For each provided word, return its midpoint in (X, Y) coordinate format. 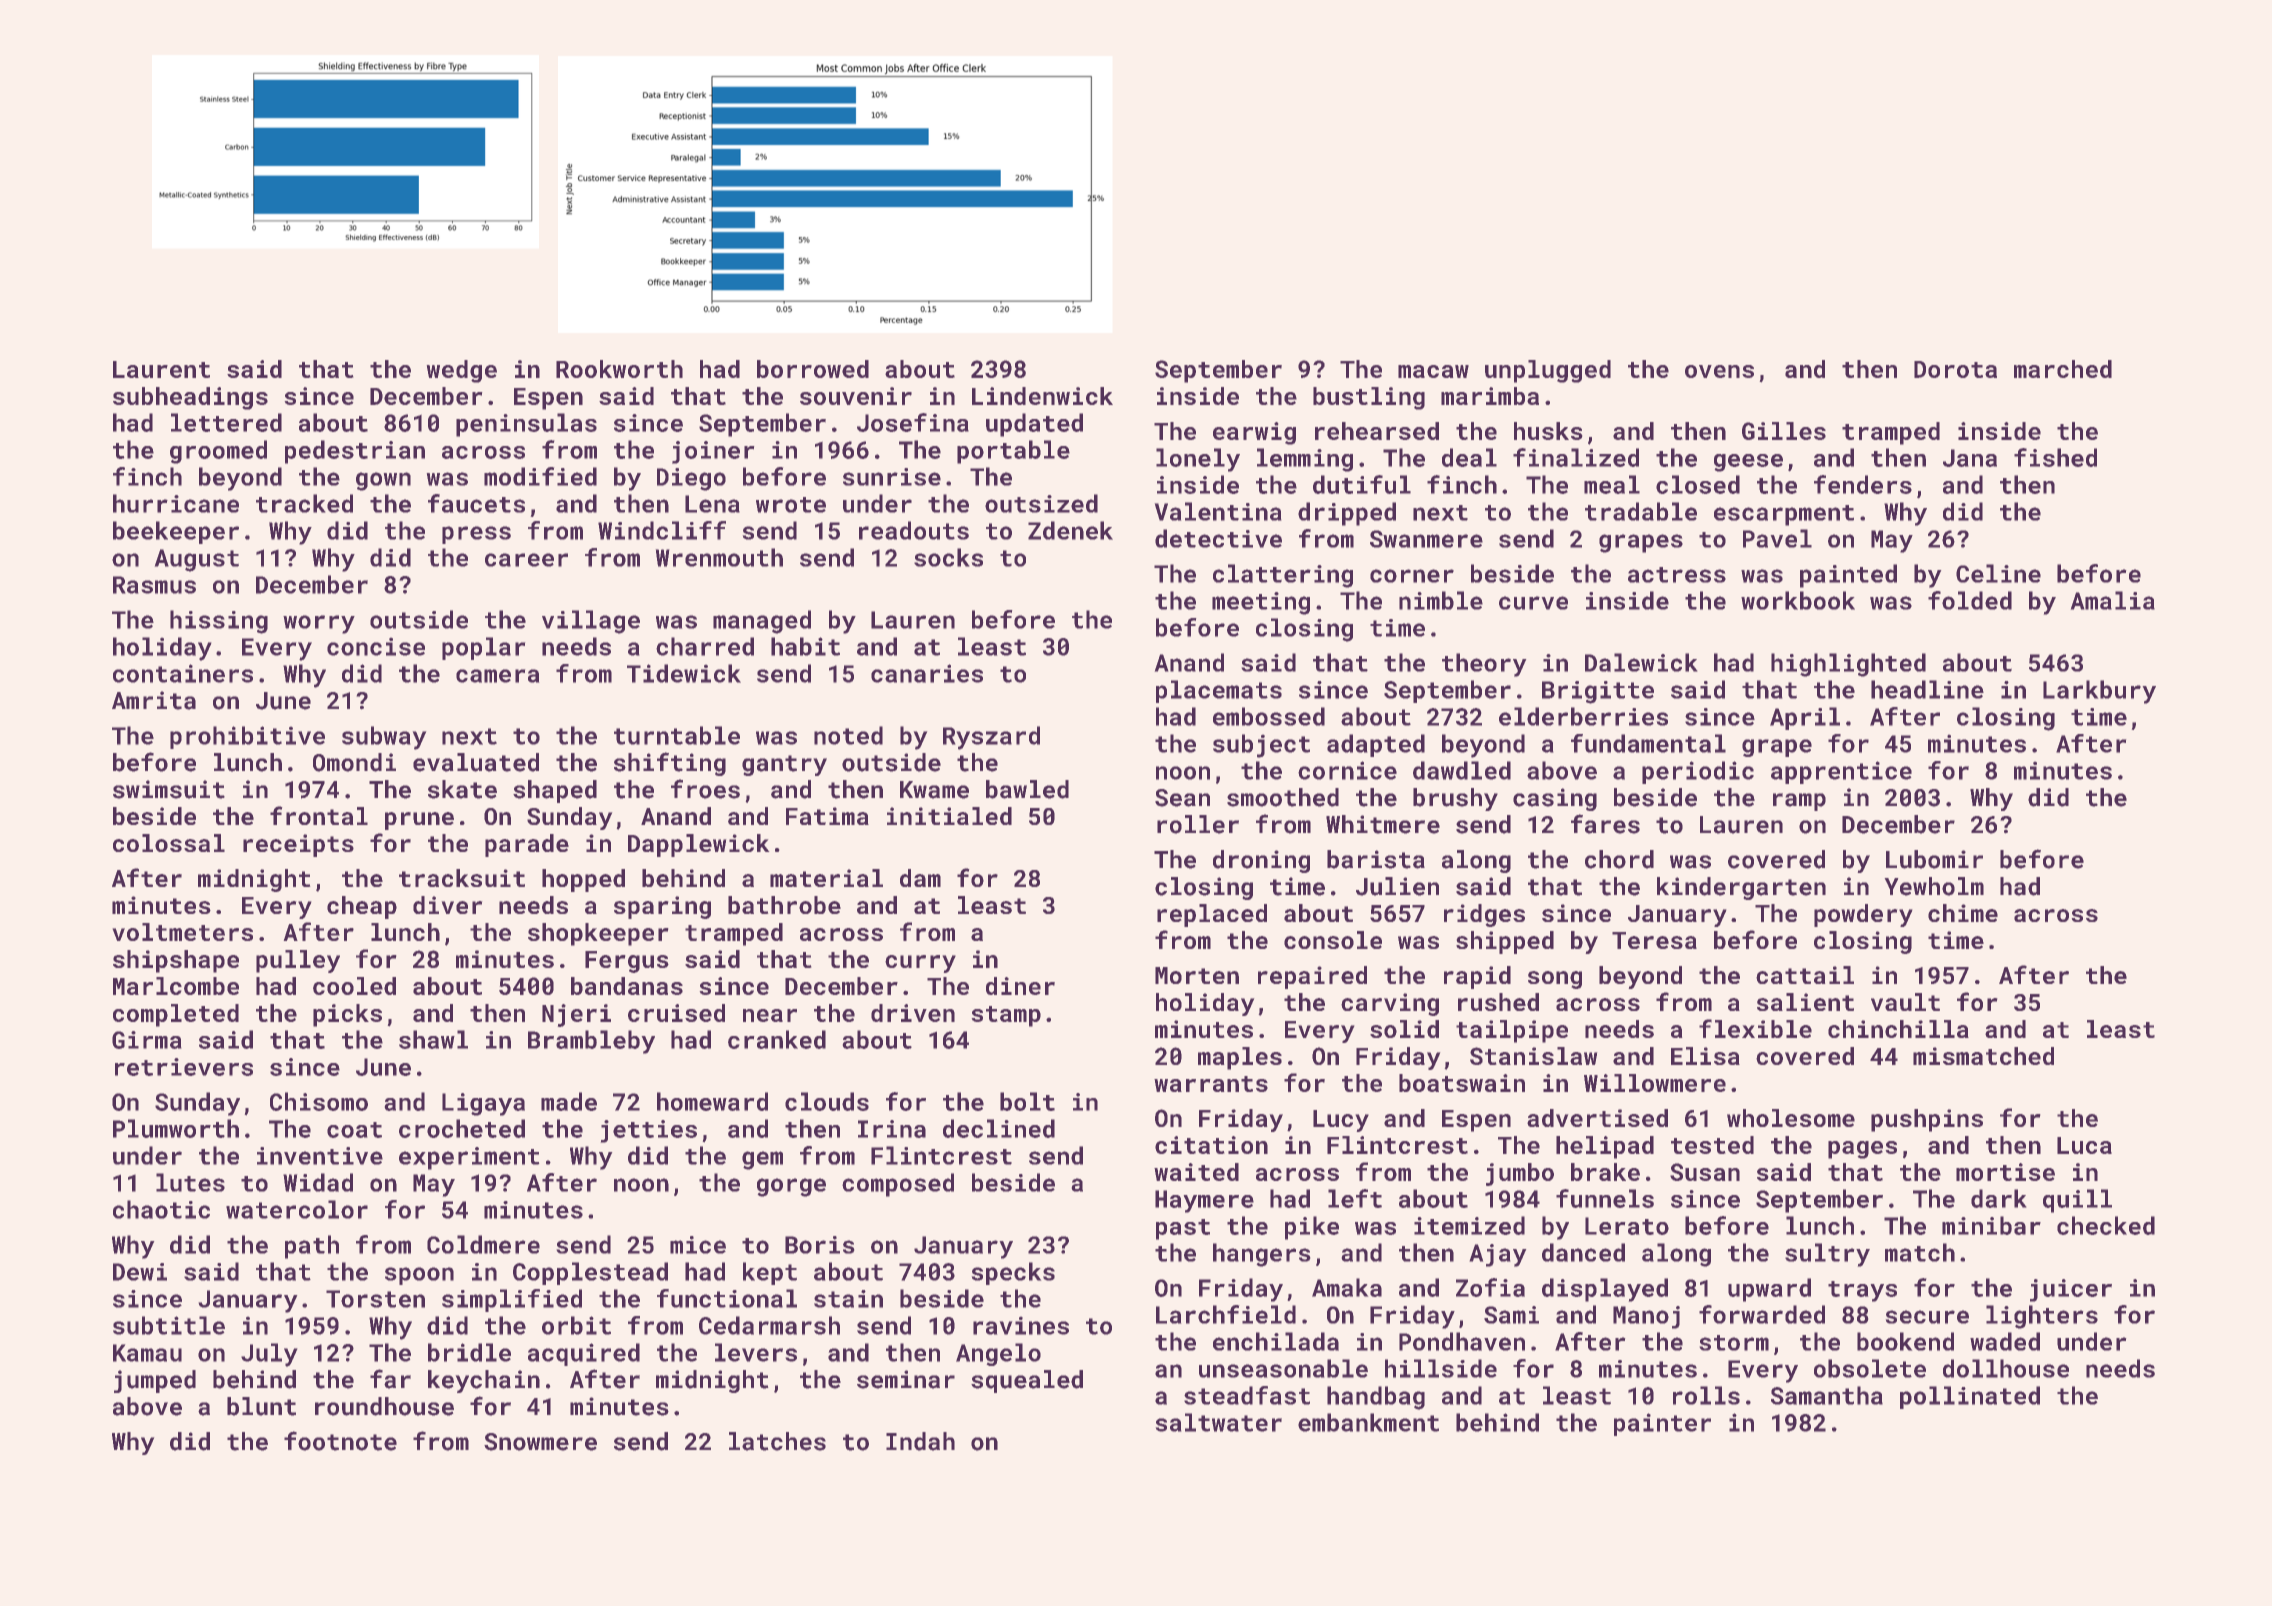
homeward (712, 1101)
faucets (476, 503)
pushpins (1927, 1120)
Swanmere (1426, 539)
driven (913, 1013)
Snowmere (540, 1442)
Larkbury (2099, 692)
